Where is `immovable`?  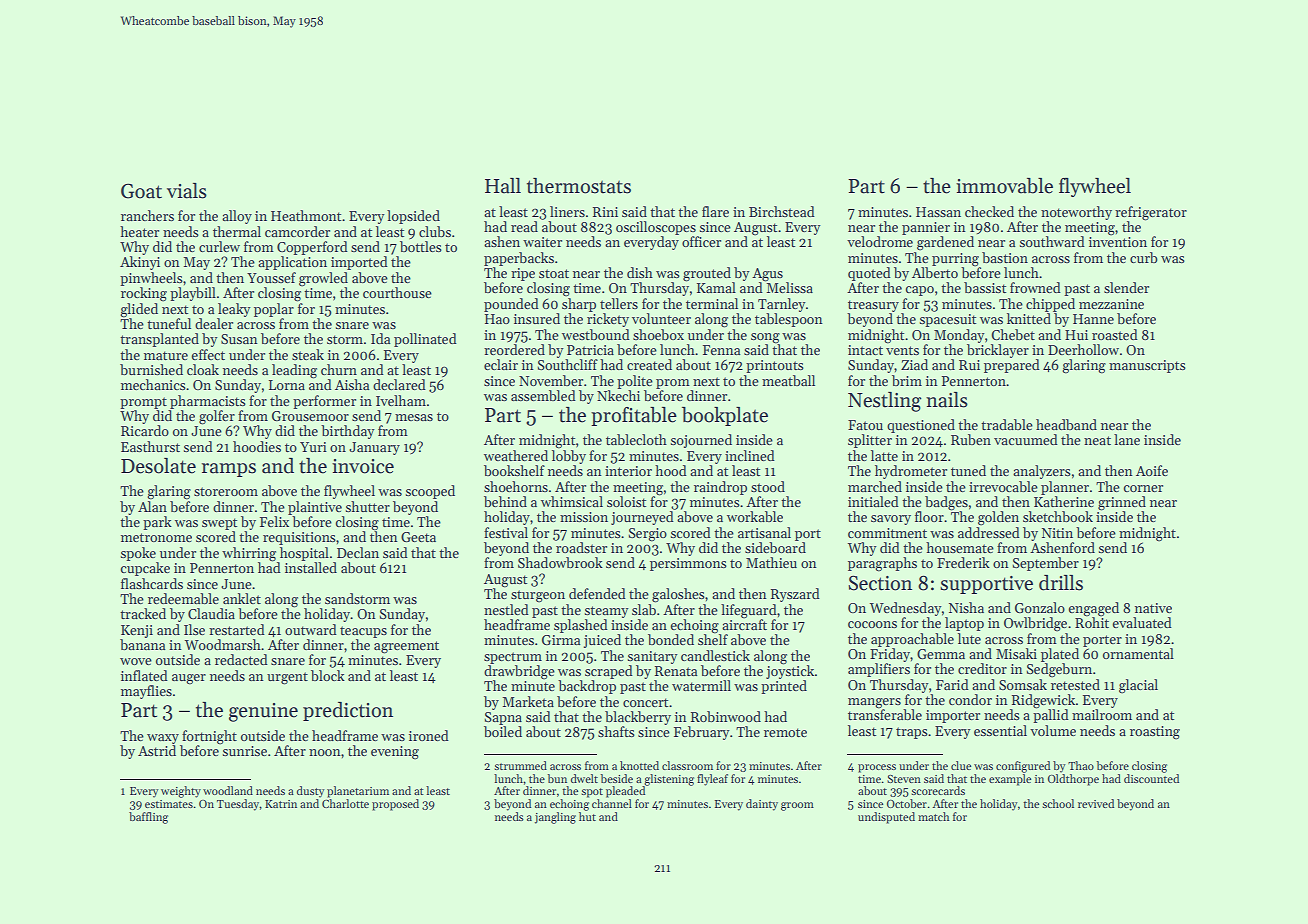 immovable is located at coordinates (1004, 186).
